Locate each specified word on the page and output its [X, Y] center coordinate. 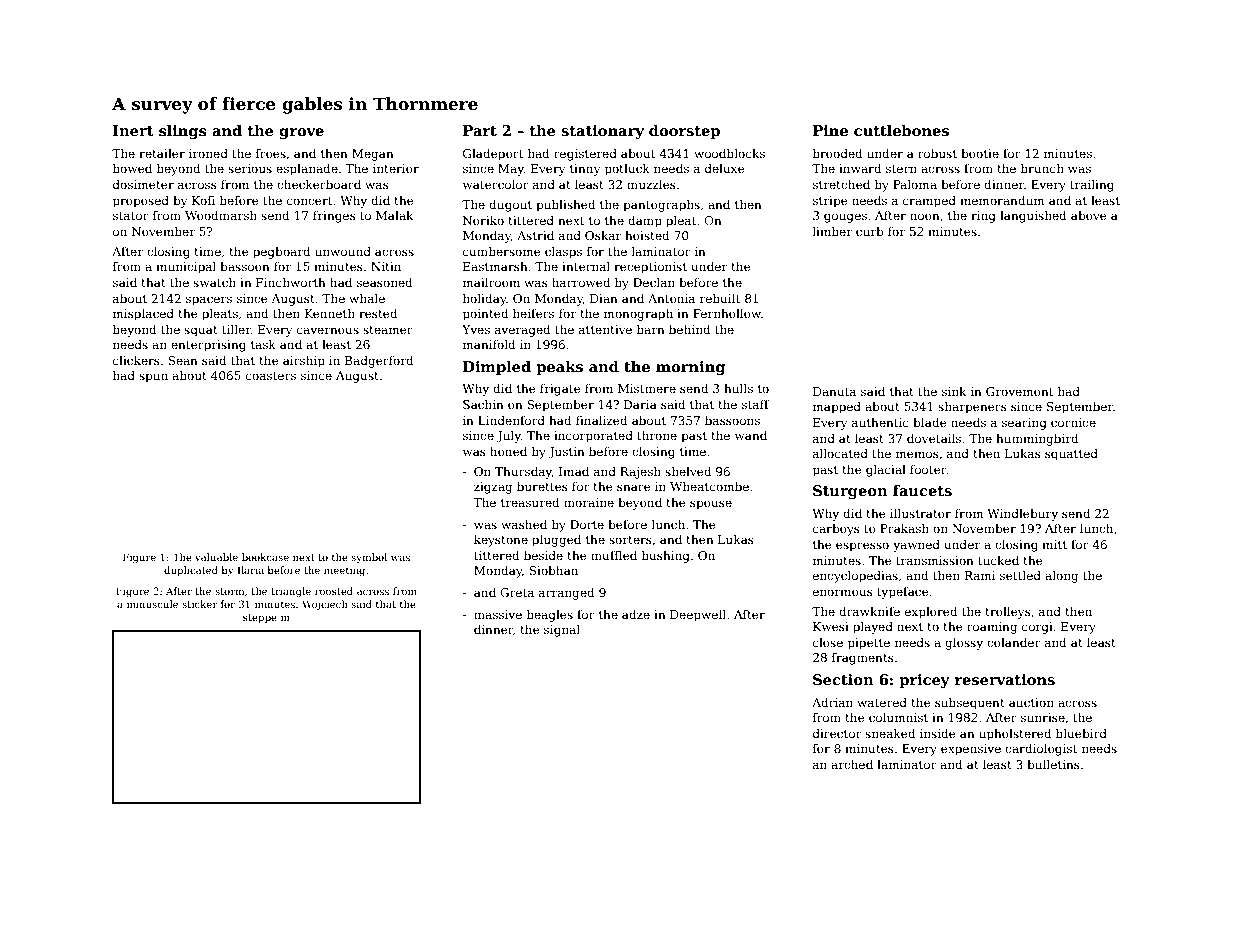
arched [852, 764]
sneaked [890, 733]
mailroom [491, 282]
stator [131, 216]
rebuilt [720, 298]
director [837, 733]
